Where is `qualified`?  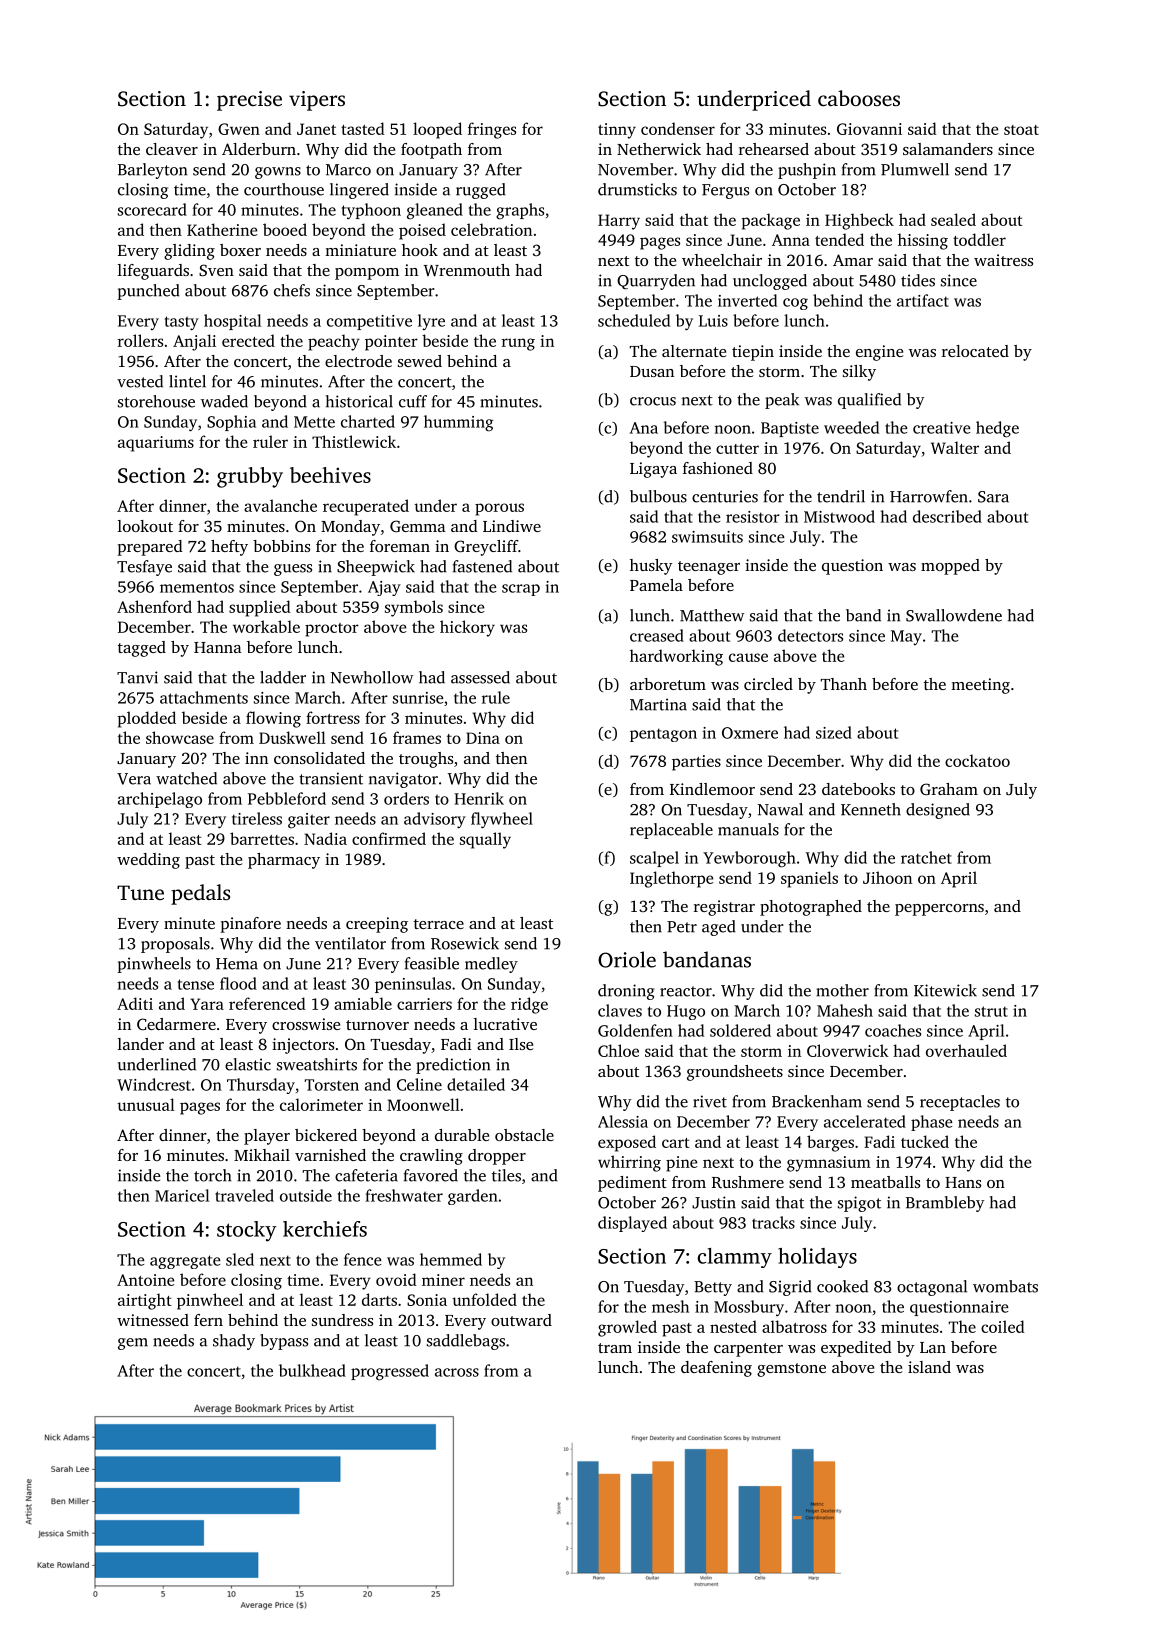 qualified is located at coordinates (869, 401).
